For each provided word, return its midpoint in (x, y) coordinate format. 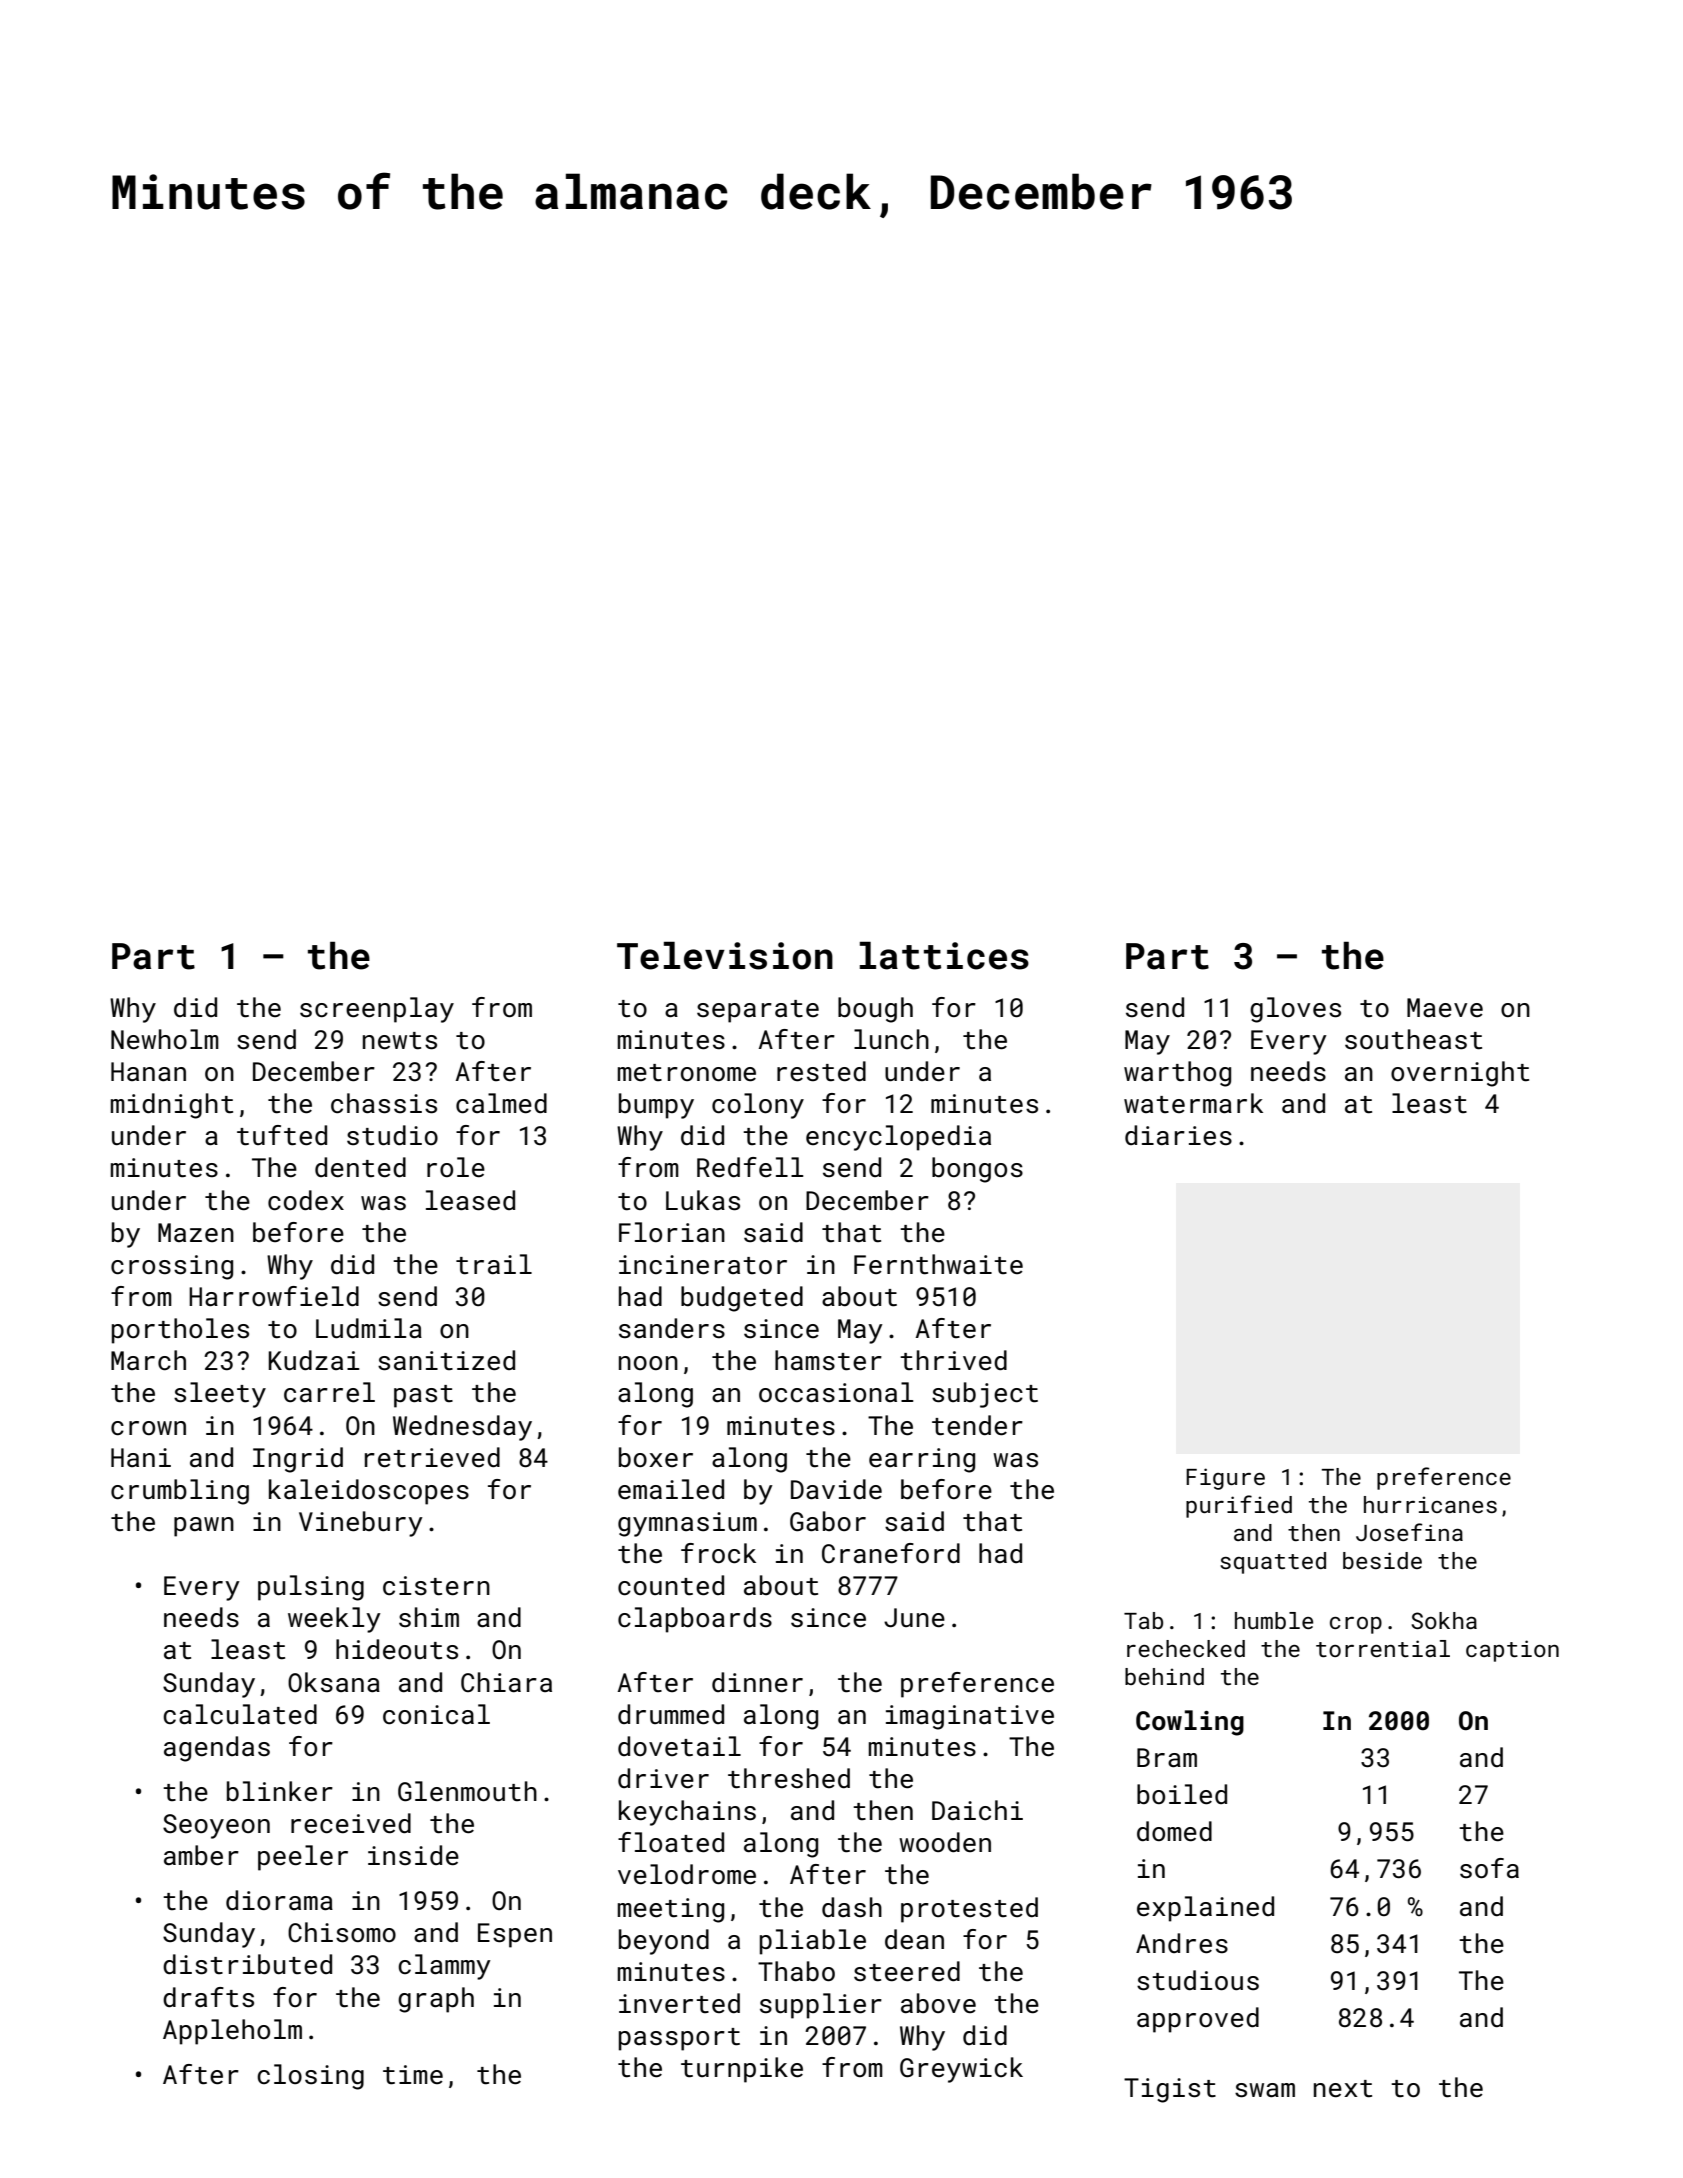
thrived (953, 1360)
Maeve (1445, 1008)
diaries (1178, 1135)
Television (725, 956)
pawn (204, 1527)
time (413, 2075)
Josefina (1409, 1532)
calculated (240, 1714)
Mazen (196, 1232)
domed (1174, 1831)
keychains (687, 1813)
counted (671, 1585)
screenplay (377, 1010)
